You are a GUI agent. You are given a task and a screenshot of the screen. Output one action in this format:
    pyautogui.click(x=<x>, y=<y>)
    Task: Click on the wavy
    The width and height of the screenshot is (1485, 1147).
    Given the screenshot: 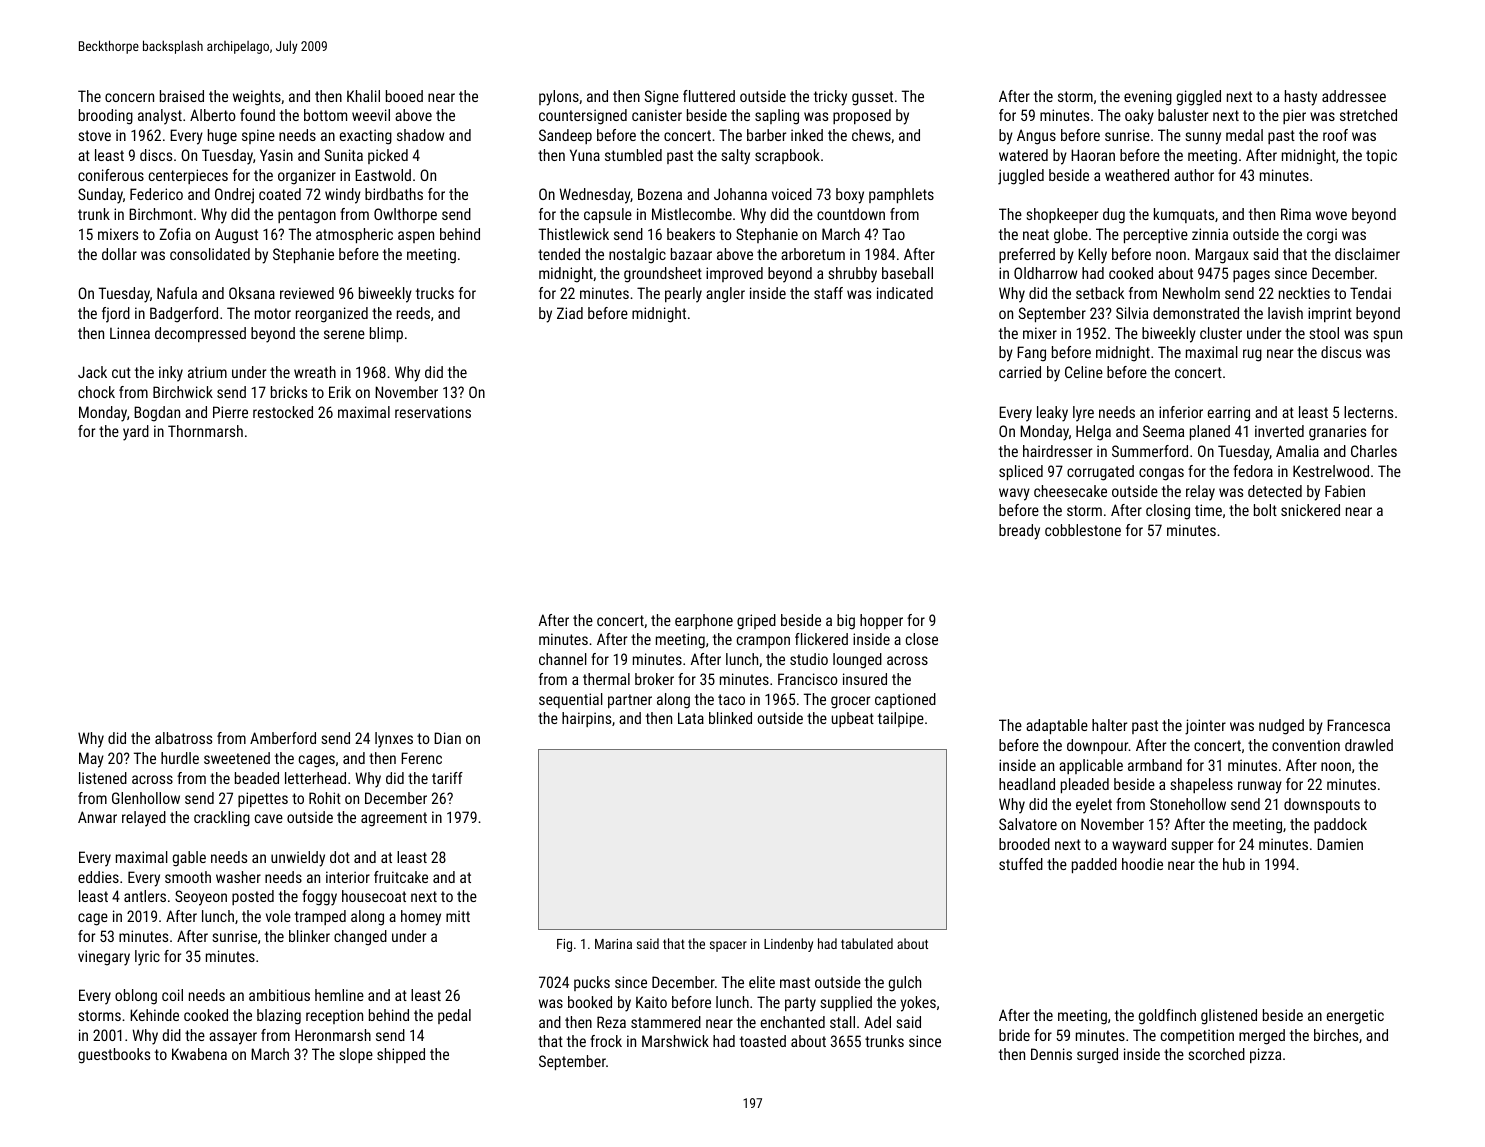 What is the action you would take?
    pyautogui.click(x=1014, y=494)
